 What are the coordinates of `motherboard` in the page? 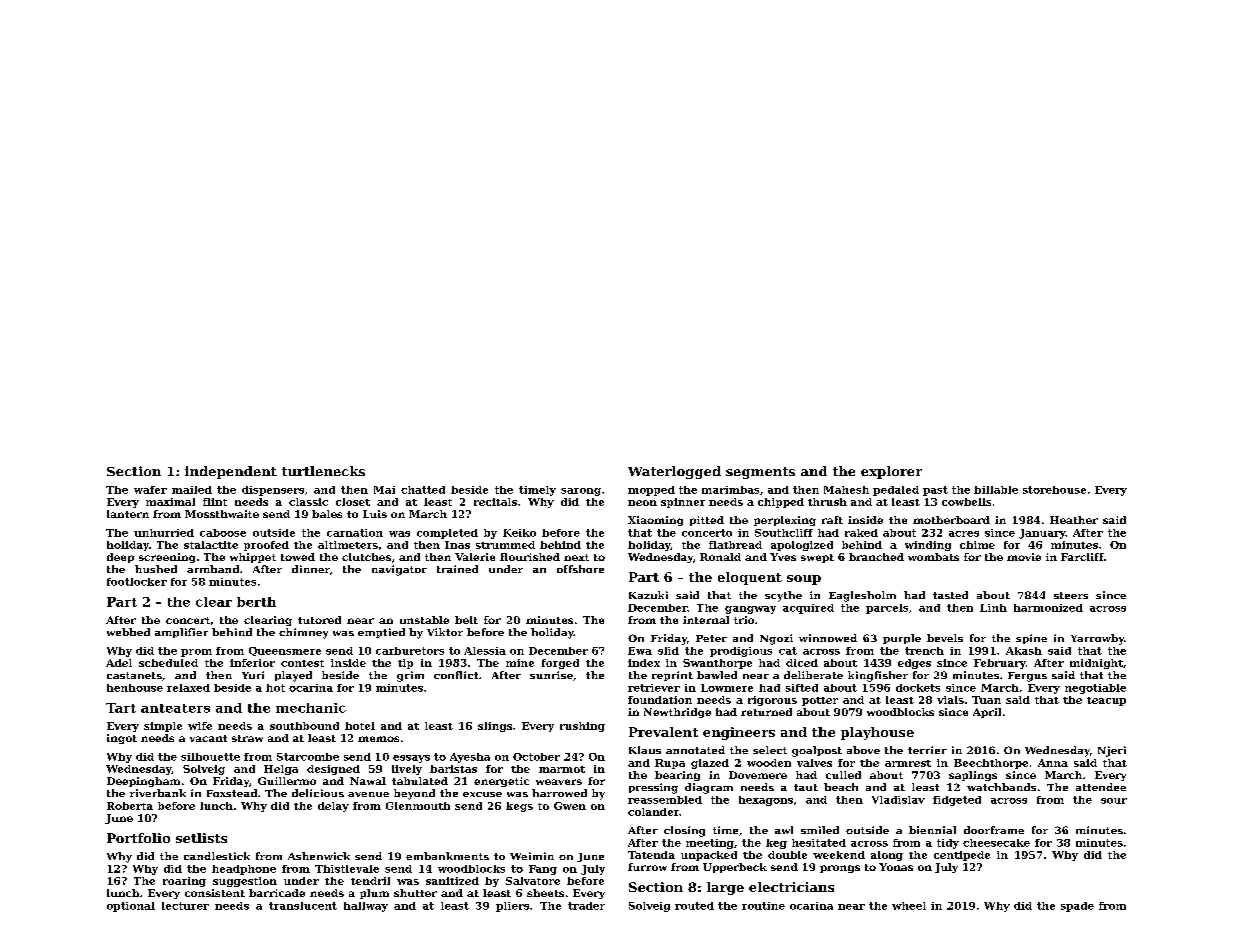 It's located at (951, 520).
